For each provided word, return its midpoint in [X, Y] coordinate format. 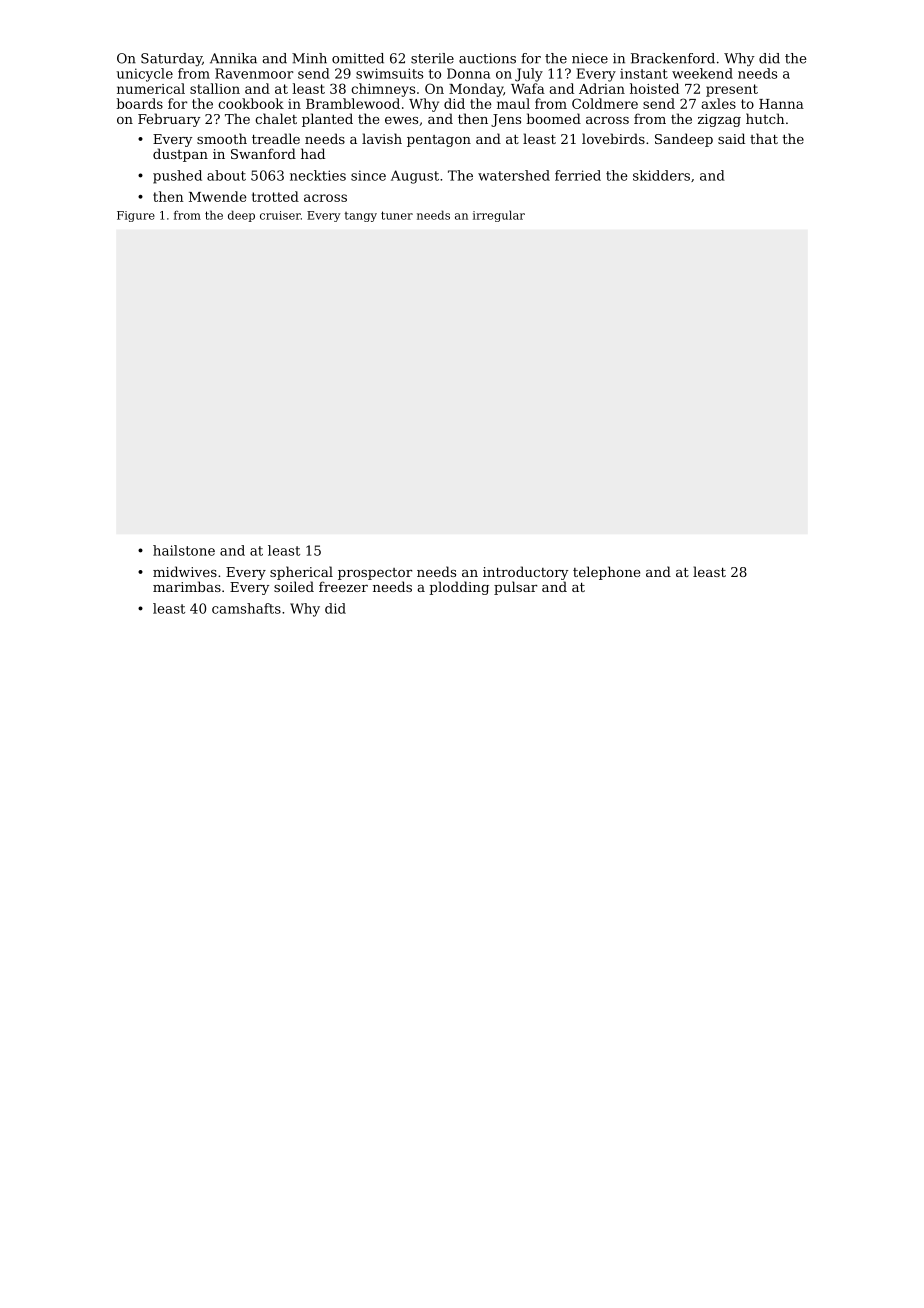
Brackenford [673, 58]
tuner [397, 215]
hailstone [184, 550]
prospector [375, 574]
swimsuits [389, 73]
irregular [499, 216]
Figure [136, 216]
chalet [276, 118]
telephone [606, 573]
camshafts [246, 608]
